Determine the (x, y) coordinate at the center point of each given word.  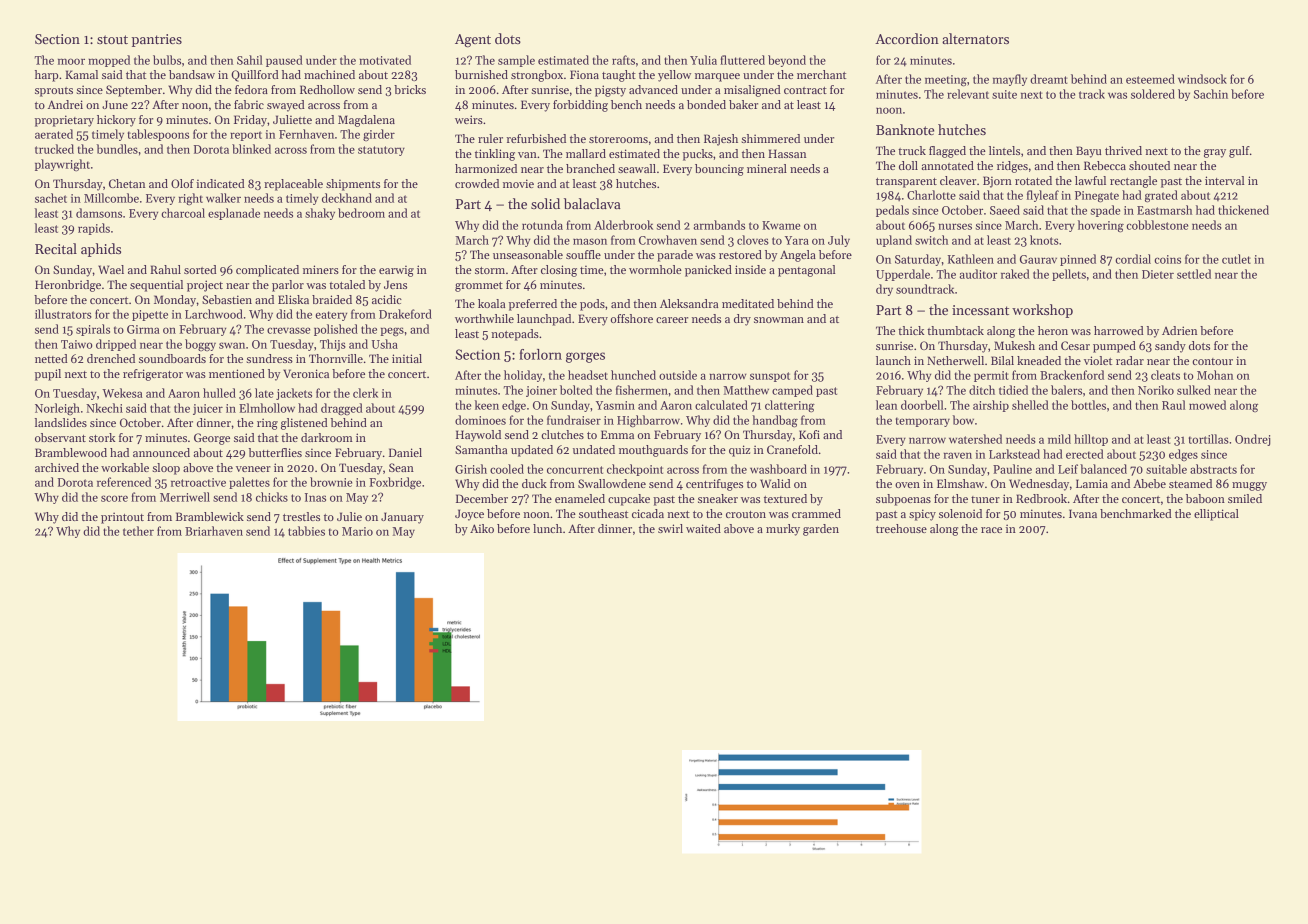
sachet (51, 198)
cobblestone (1157, 225)
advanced (653, 89)
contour (1212, 361)
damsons (99, 213)
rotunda (542, 225)
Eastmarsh (1164, 210)
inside (750, 269)
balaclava (592, 203)
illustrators (63, 314)
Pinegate (1097, 197)
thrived (1123, 150)
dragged (342, 409)
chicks (272, 497)
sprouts (54, 92)
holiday (523, 376)
